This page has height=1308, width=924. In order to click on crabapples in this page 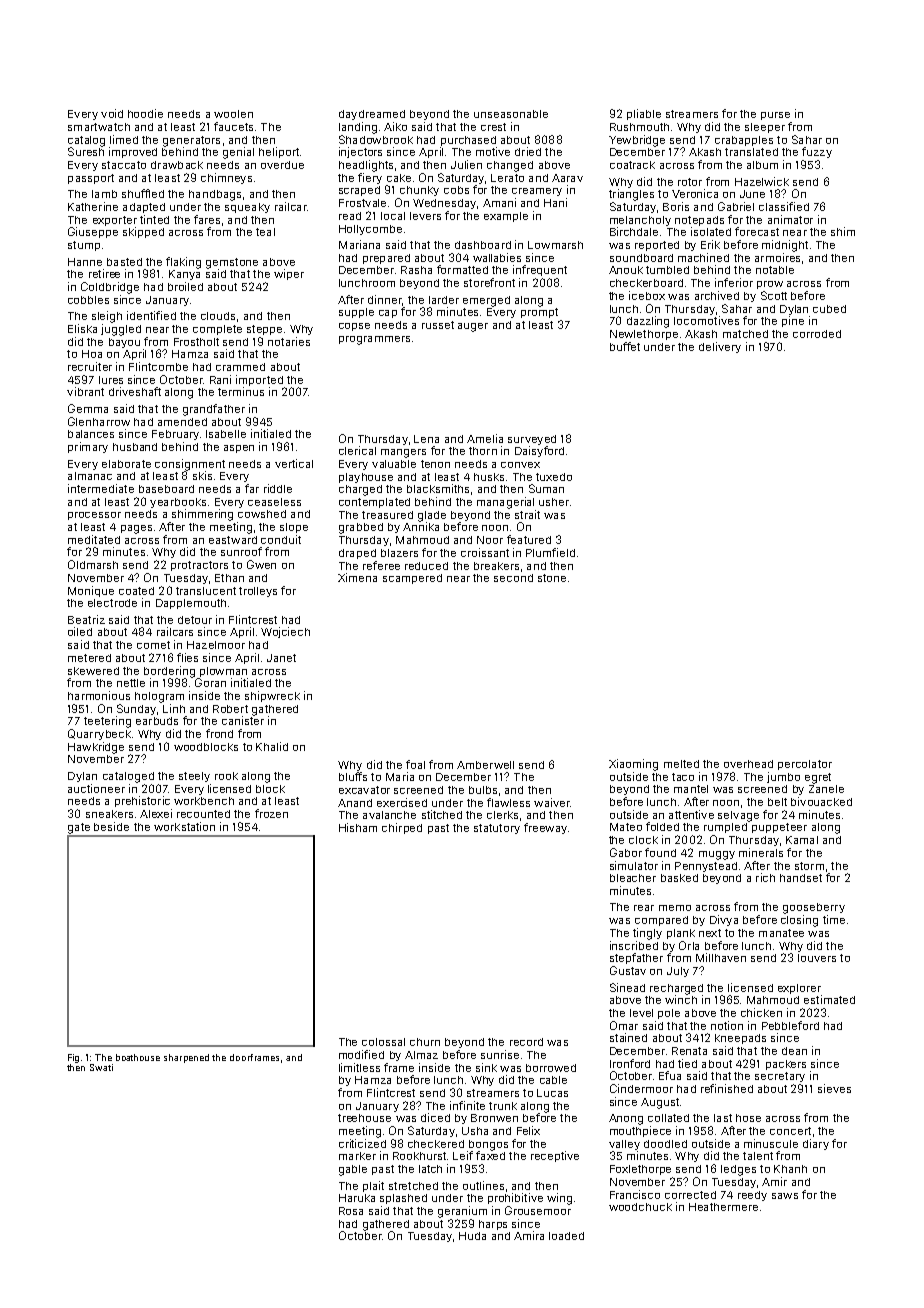, I will do `click(744, 141)`.
